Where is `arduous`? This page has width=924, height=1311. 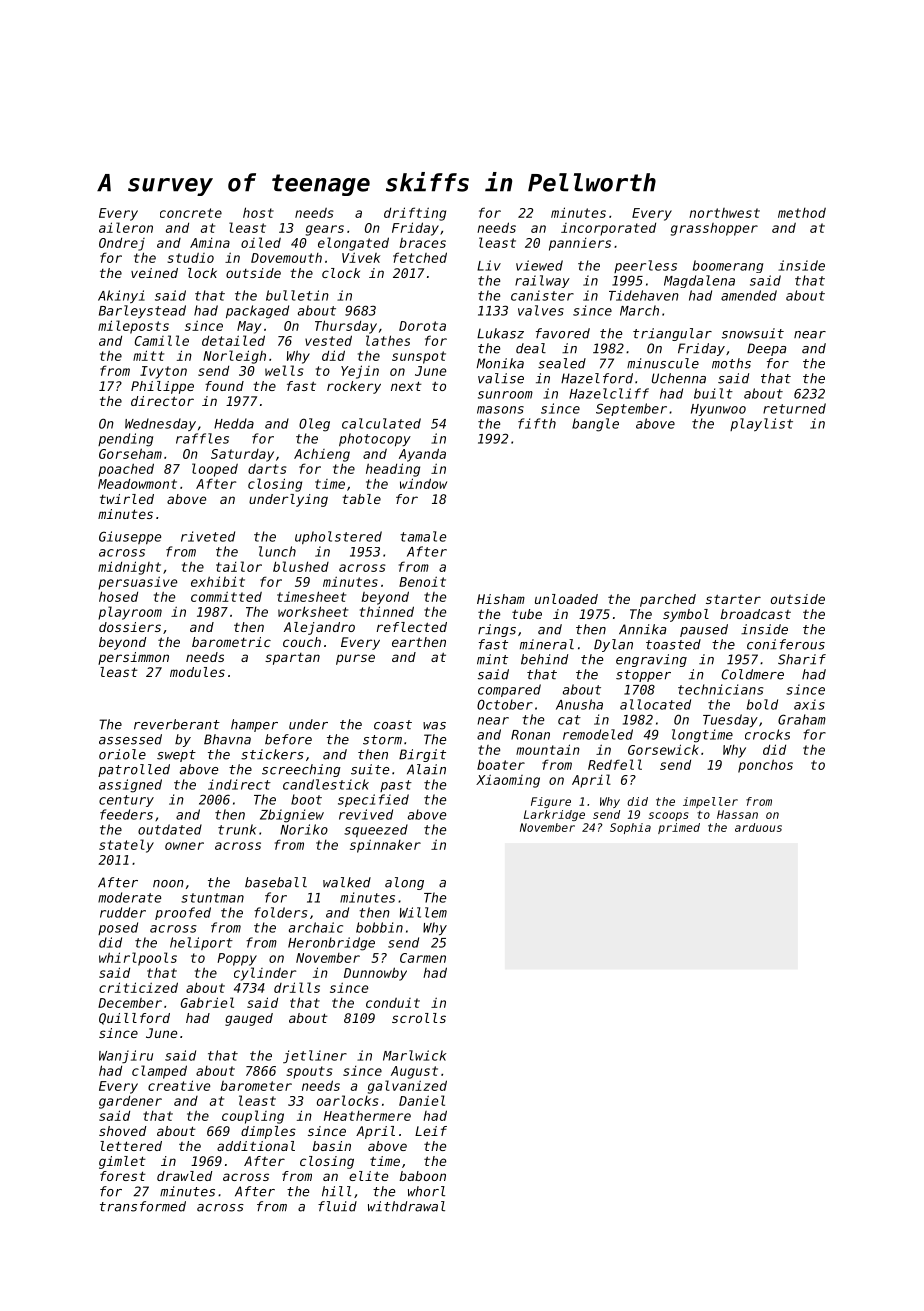
arduous is located at coordinates (758, 827).
